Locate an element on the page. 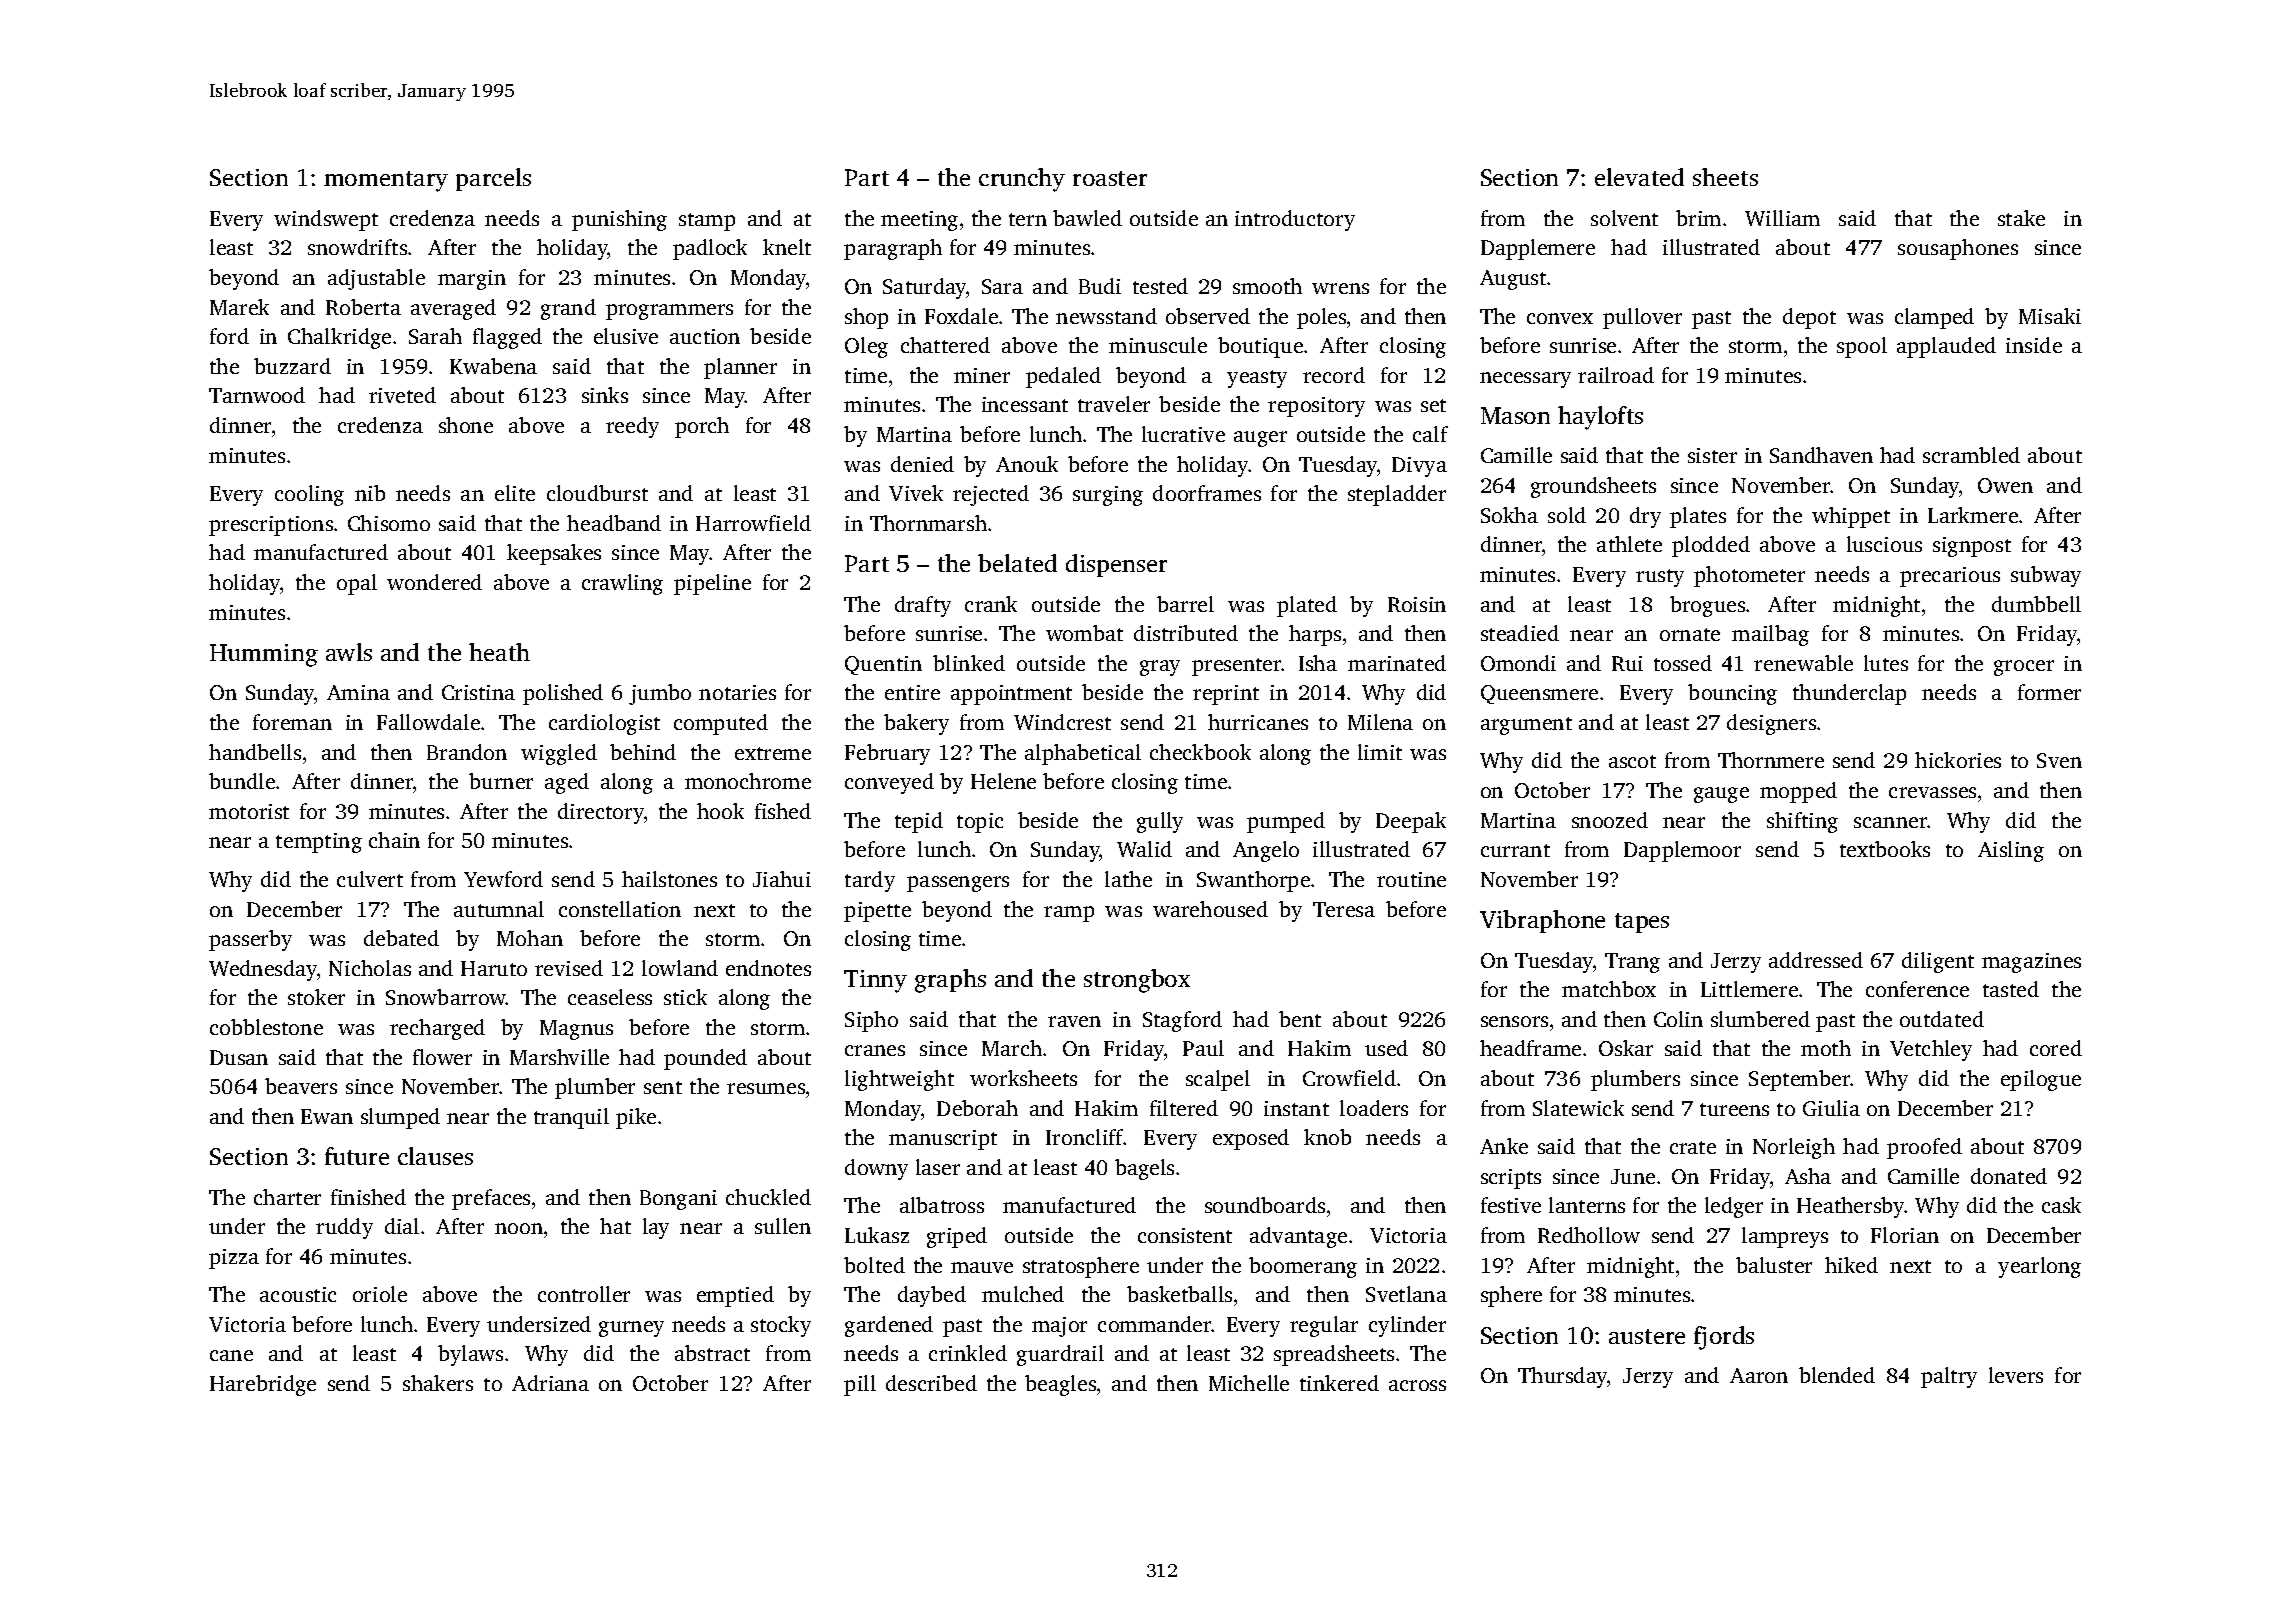 Image resolution: width=2292 pixels, height=1620 pixels. strongbox is located at coordinates (1137, 981).
